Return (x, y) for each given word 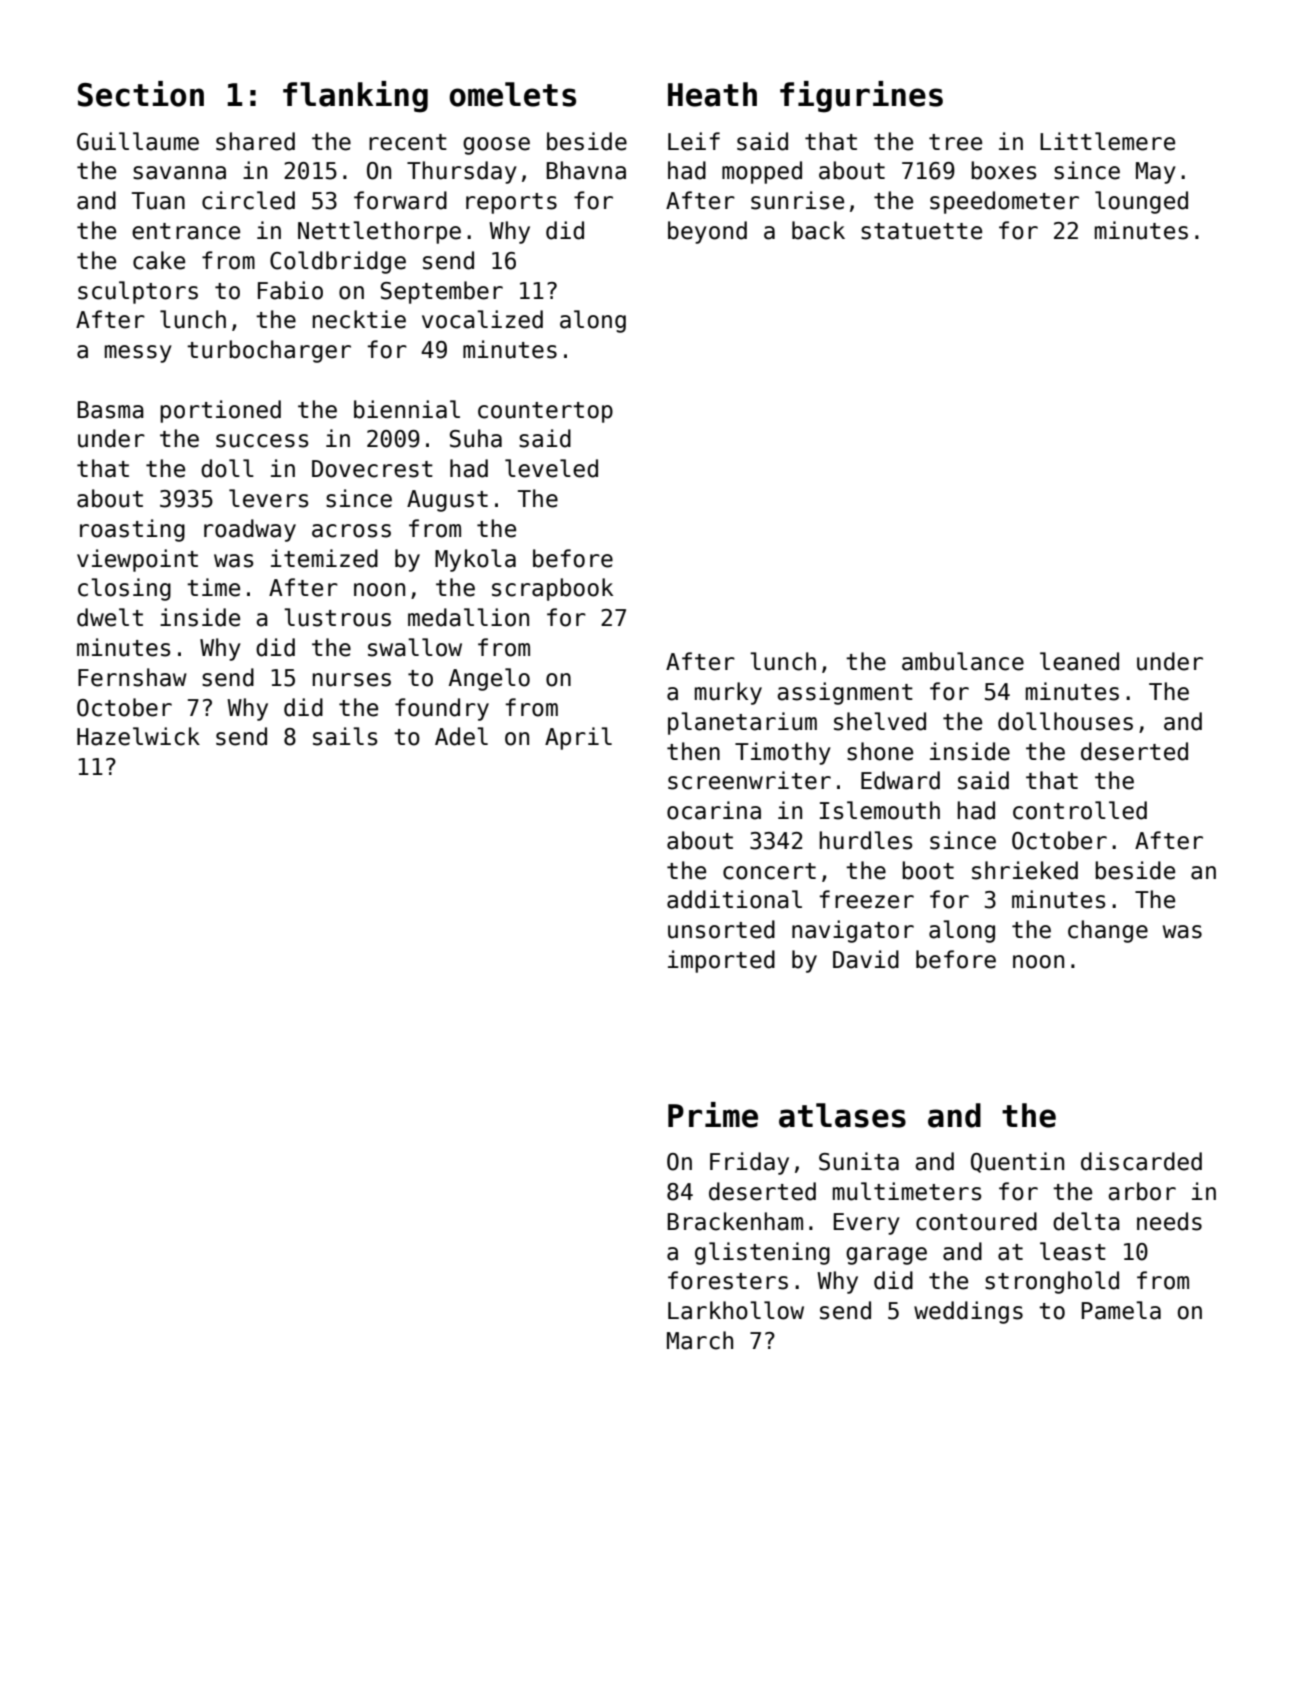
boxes (1004, 170)
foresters (728, 1280)
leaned (1079, 661)
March (700, 1340)
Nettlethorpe (379, 232)
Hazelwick (138, 736)
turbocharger (269, 351)
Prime (713, 1115)
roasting (132, 530)
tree (955, 142)
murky (728, 693)
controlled (1080, 810)
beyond (707, 232)
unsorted (721, 929)
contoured (976, 1221)
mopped (762, 172)
